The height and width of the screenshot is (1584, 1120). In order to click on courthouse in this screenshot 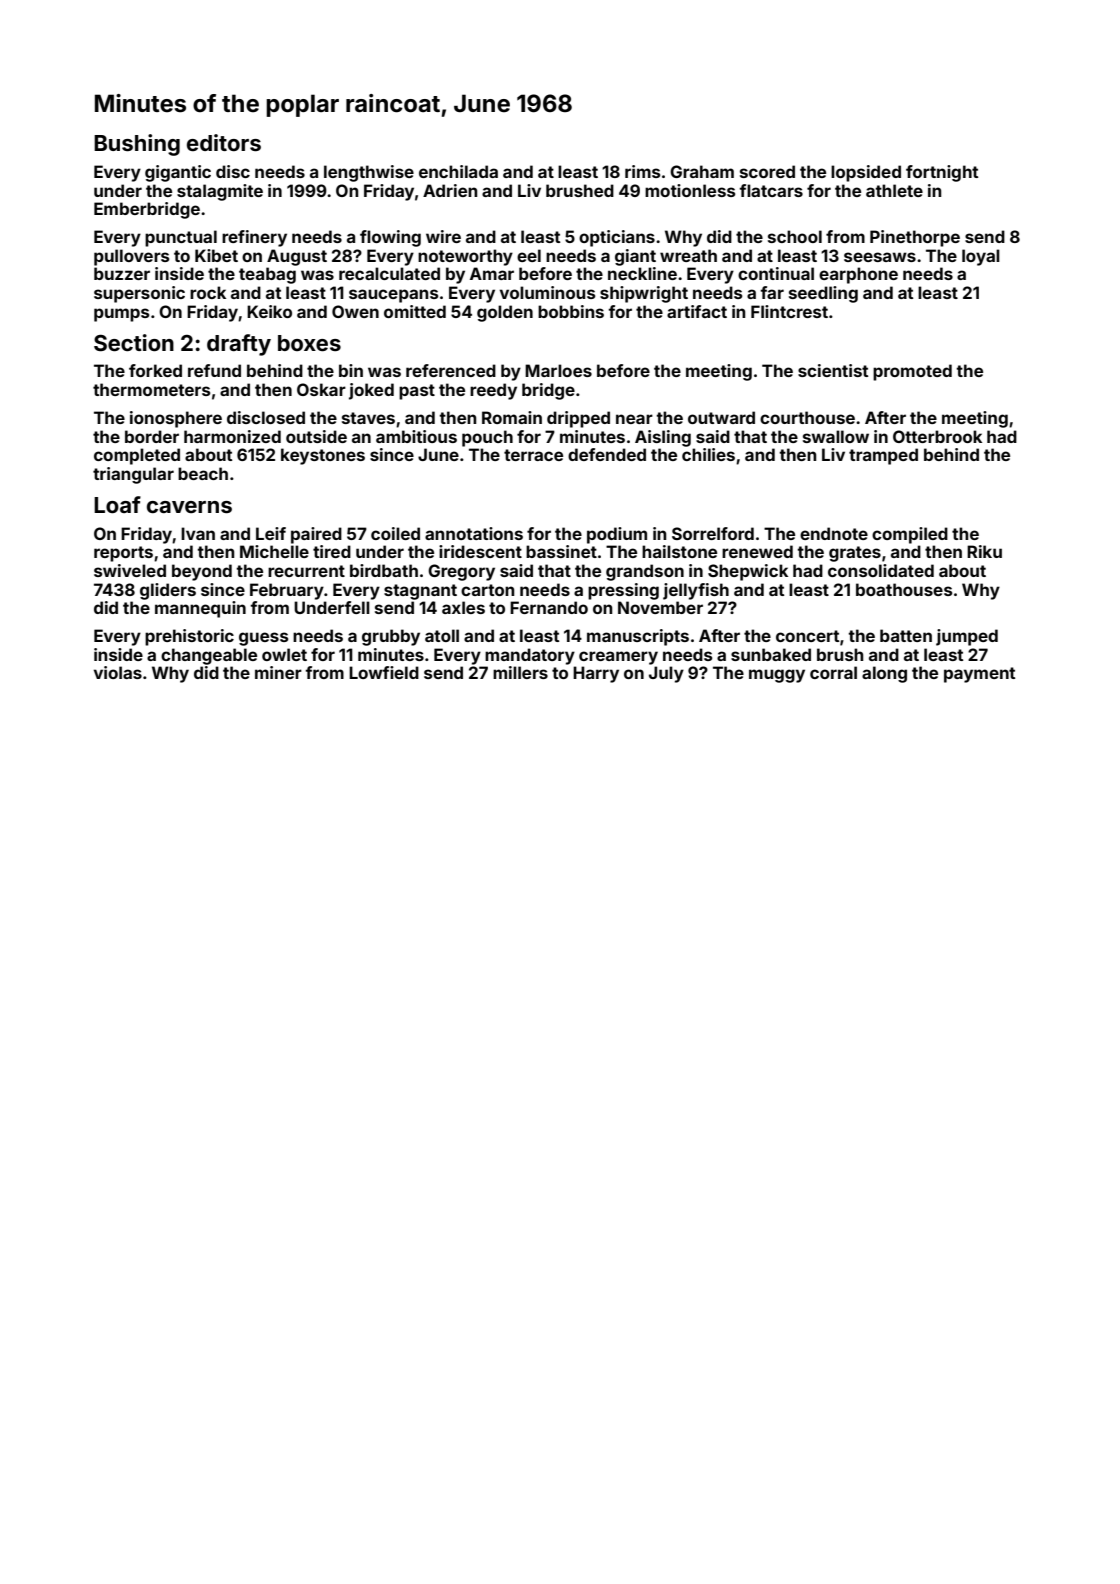, I will do `click(807, 417)`.
